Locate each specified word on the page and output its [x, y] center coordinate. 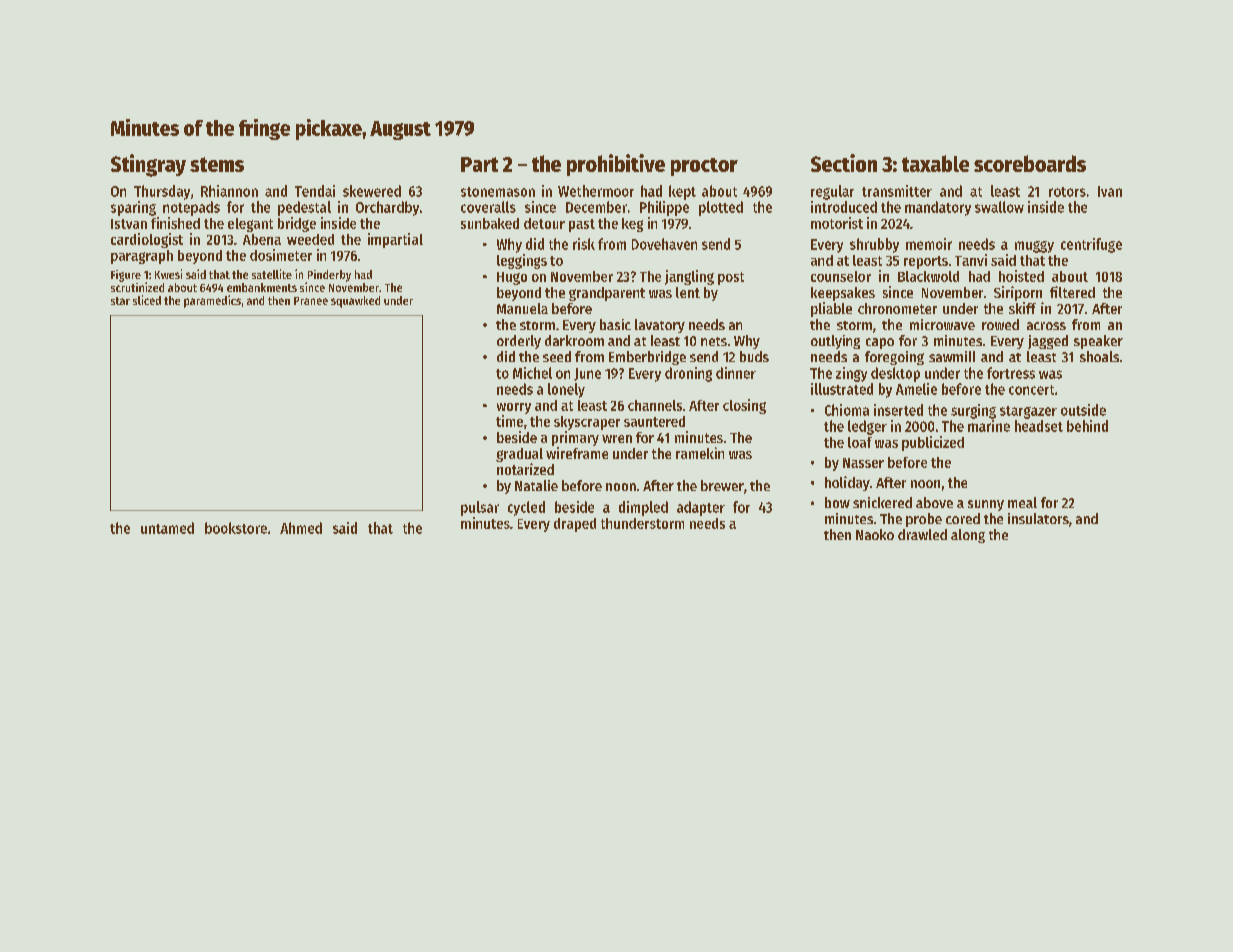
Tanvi [971, 260]
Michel [532, 373]
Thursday [162, 192]
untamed [167, 528]
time [509, 421]
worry [514, 408]
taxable [935, 163]
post [731, 278]
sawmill [952, 356]
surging [973, 411]
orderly [519, 342]
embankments [262, 287]
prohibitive [616, 165]
